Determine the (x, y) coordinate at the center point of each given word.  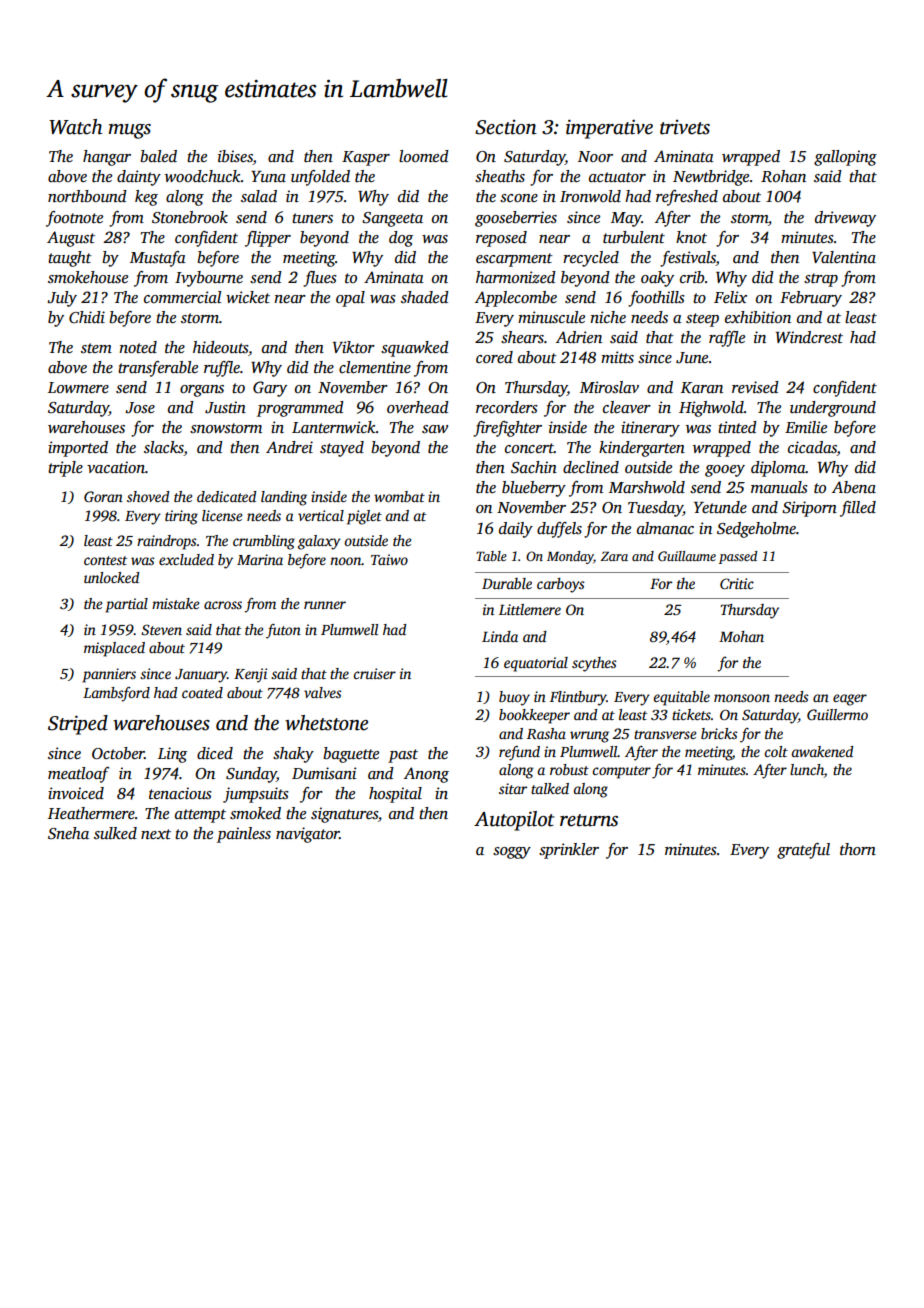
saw (435, 429)
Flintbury (578, 698)
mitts (617, 357)
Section (506, 127)
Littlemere (530, 609)
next (156, 834)
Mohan (741, 636)
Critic (737, 583)
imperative (609, 129)
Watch (75, 127)
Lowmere (78, 387)
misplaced (114, 649)
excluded (186, 559)
